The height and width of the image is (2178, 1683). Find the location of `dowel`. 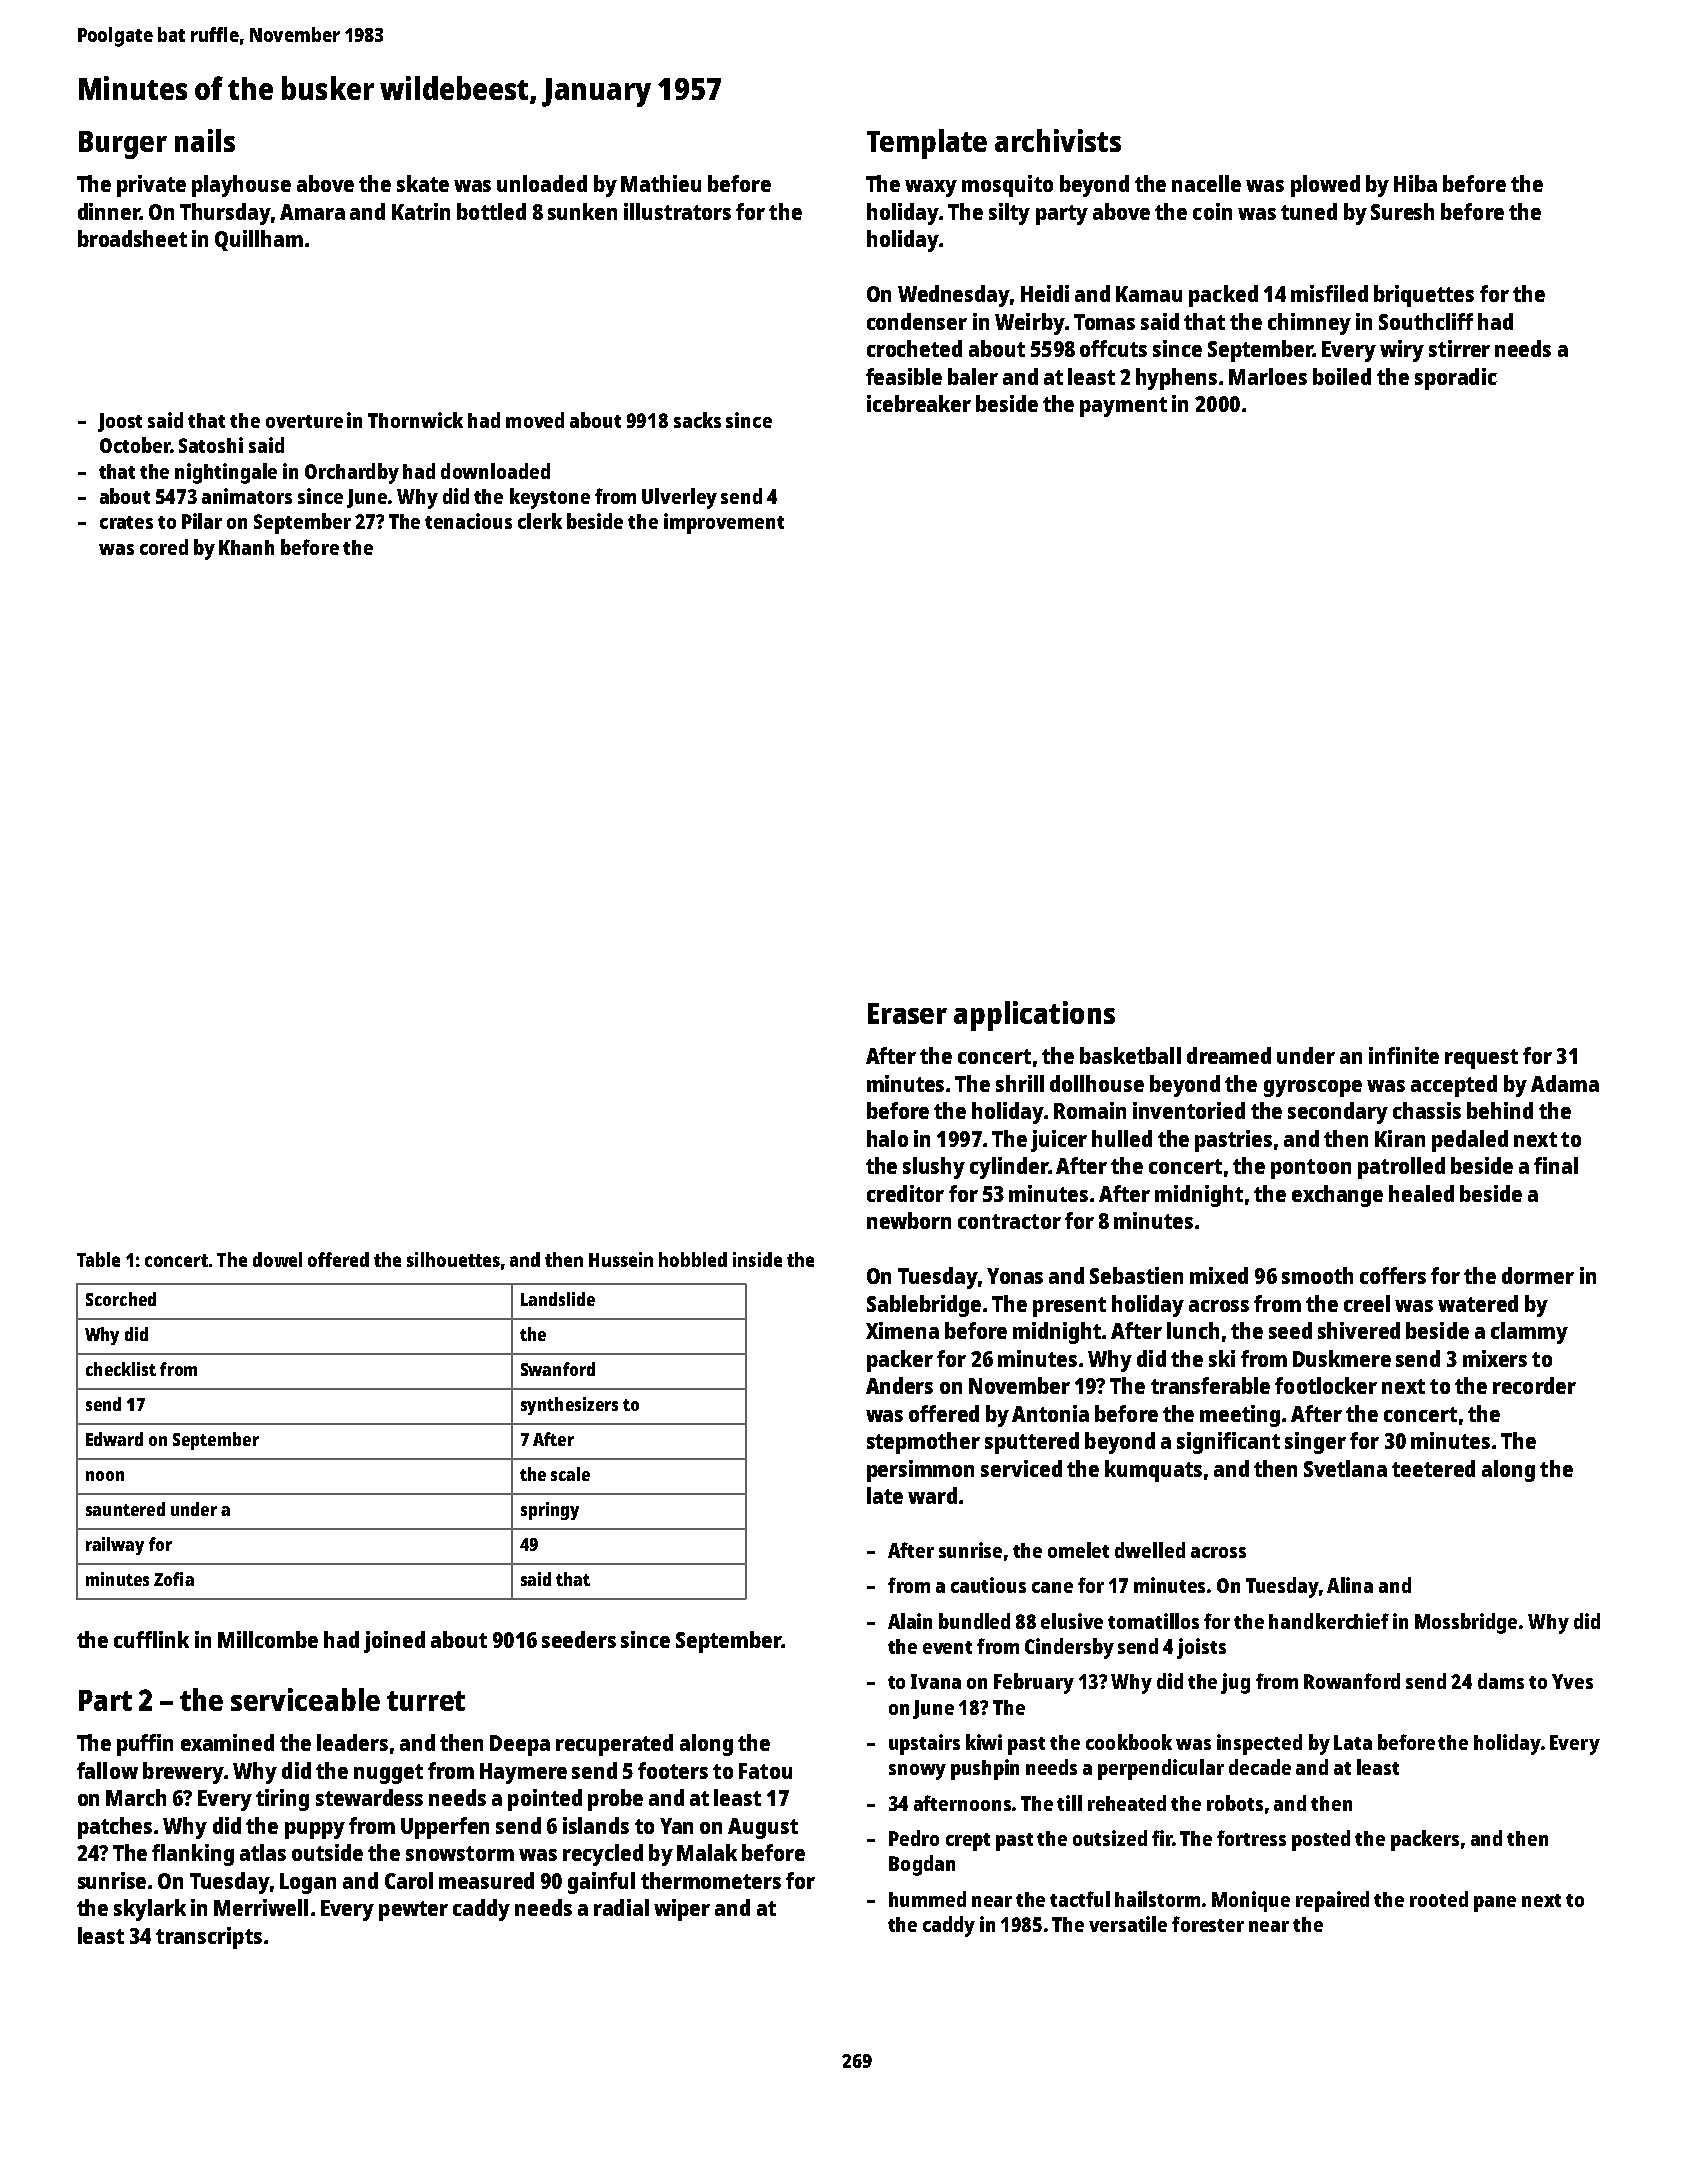

dowel is located at coordinates (277, 1259).
